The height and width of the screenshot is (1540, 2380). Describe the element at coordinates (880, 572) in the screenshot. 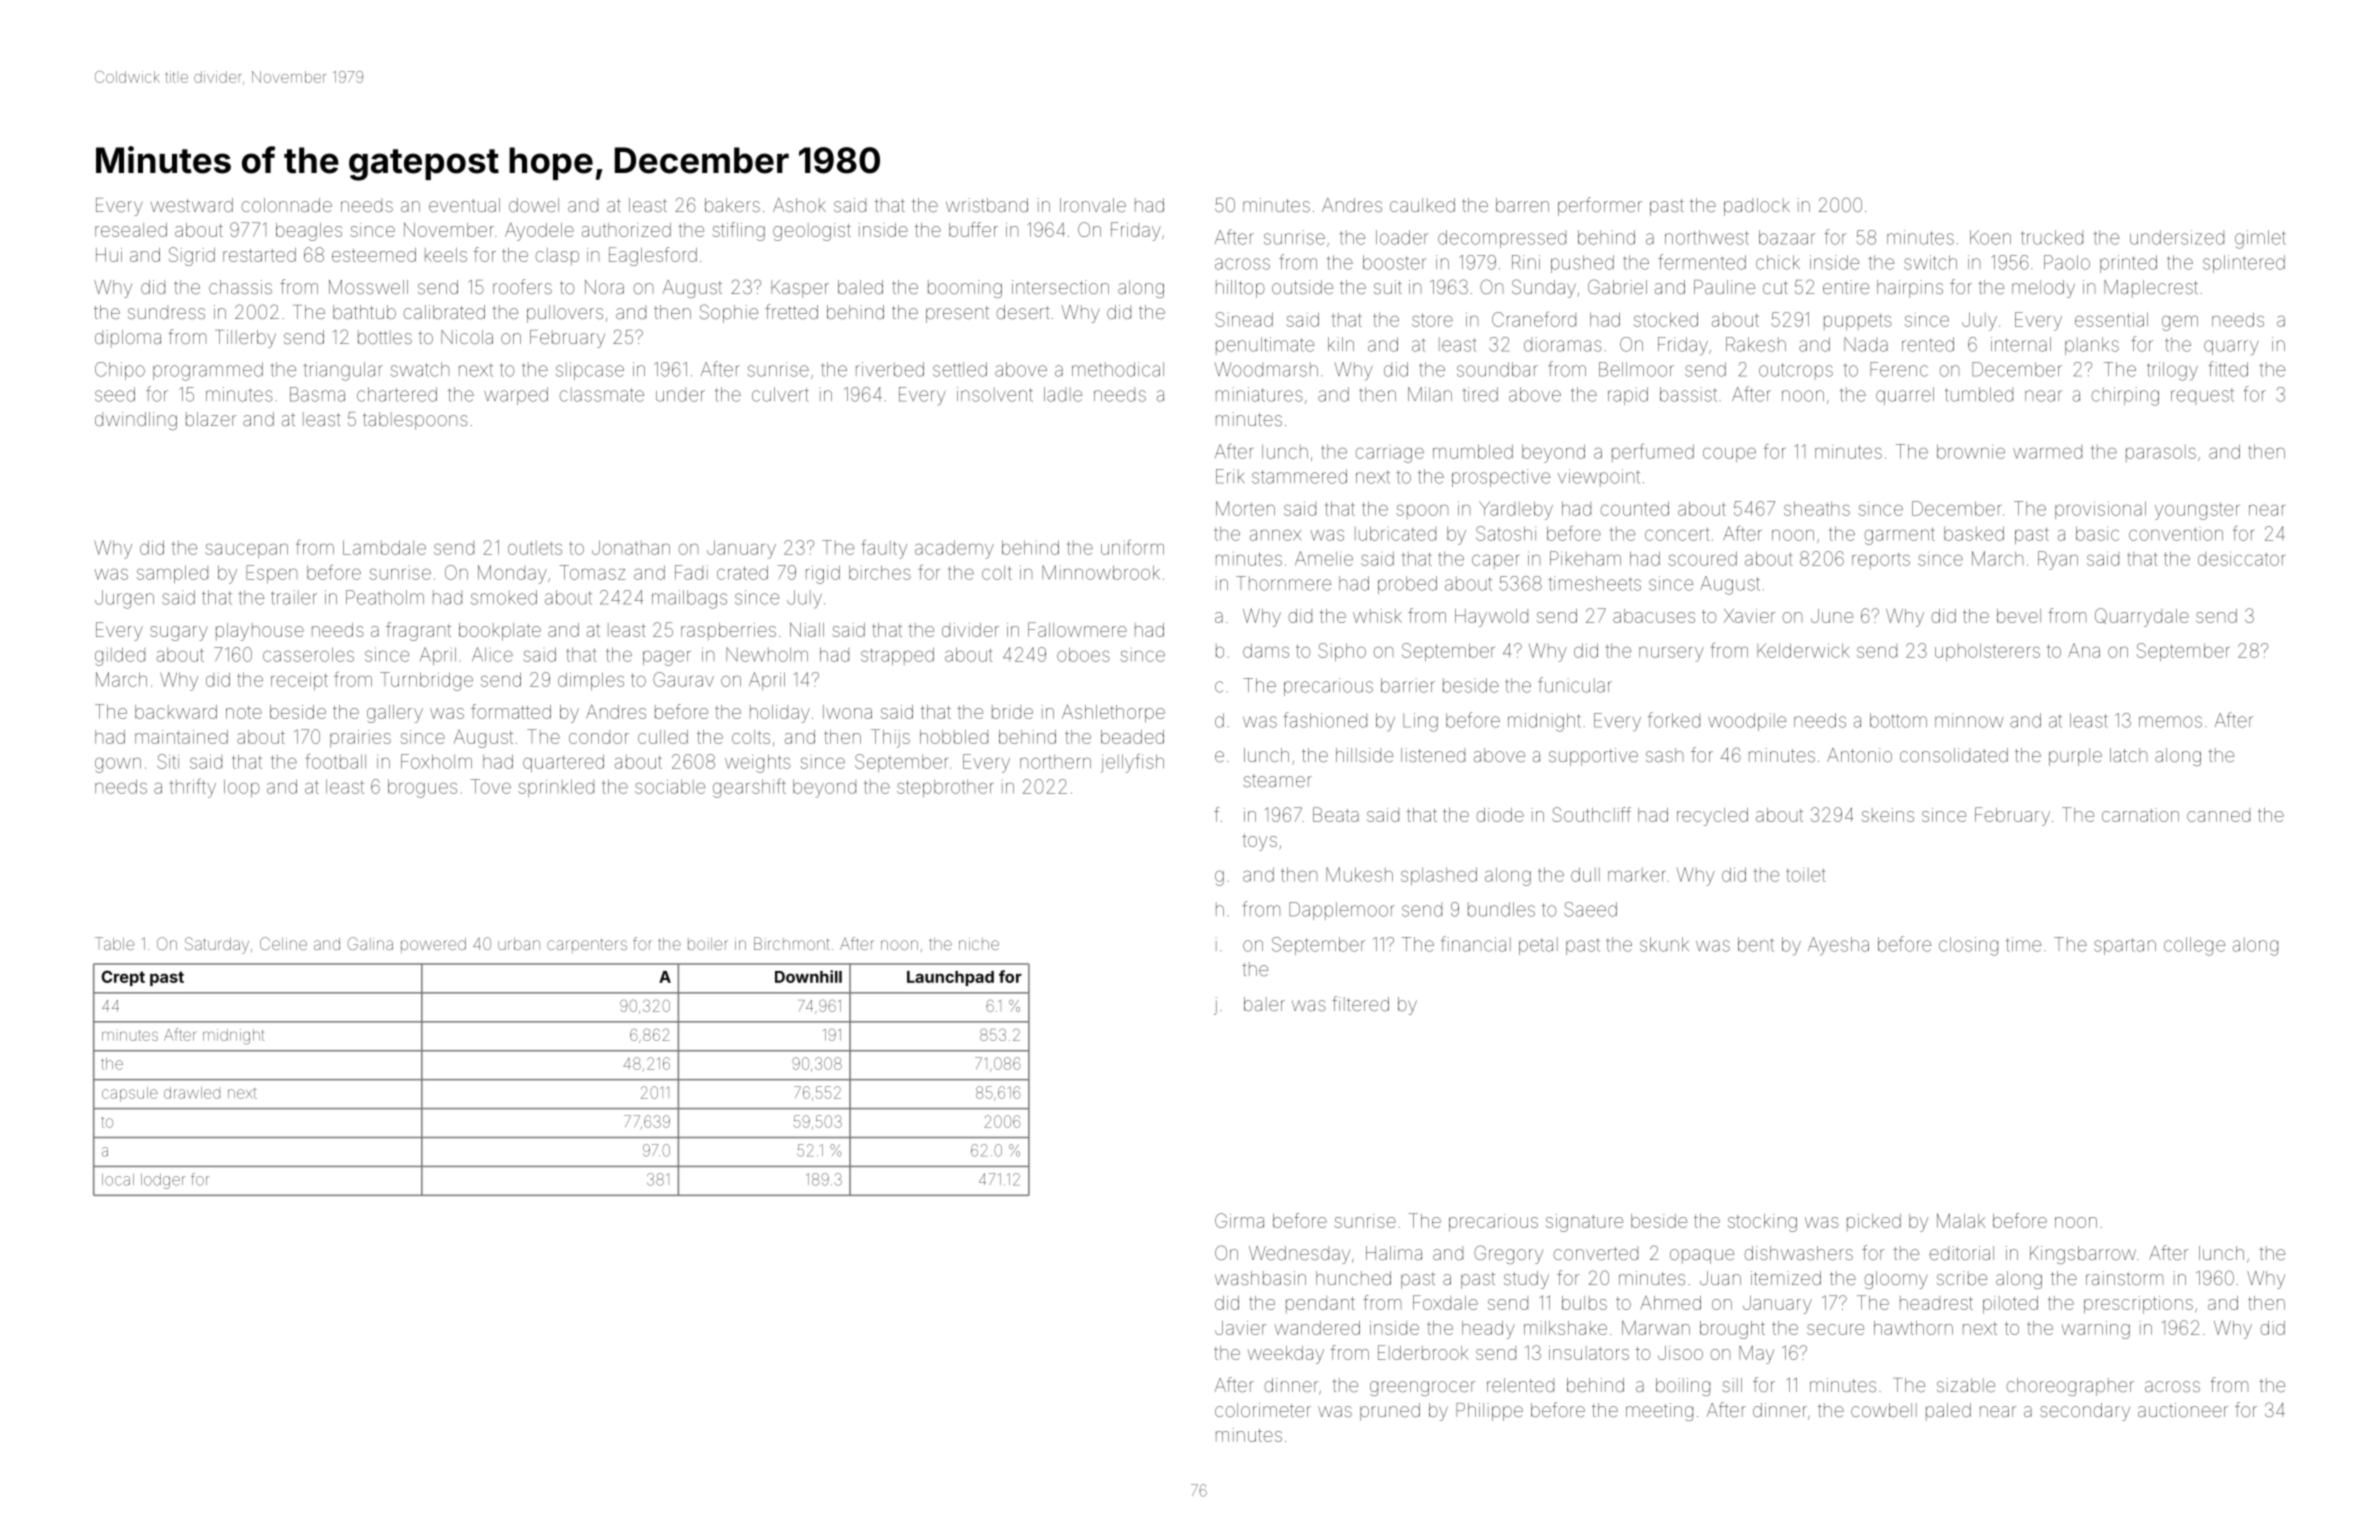

I see `birches` at that location.
